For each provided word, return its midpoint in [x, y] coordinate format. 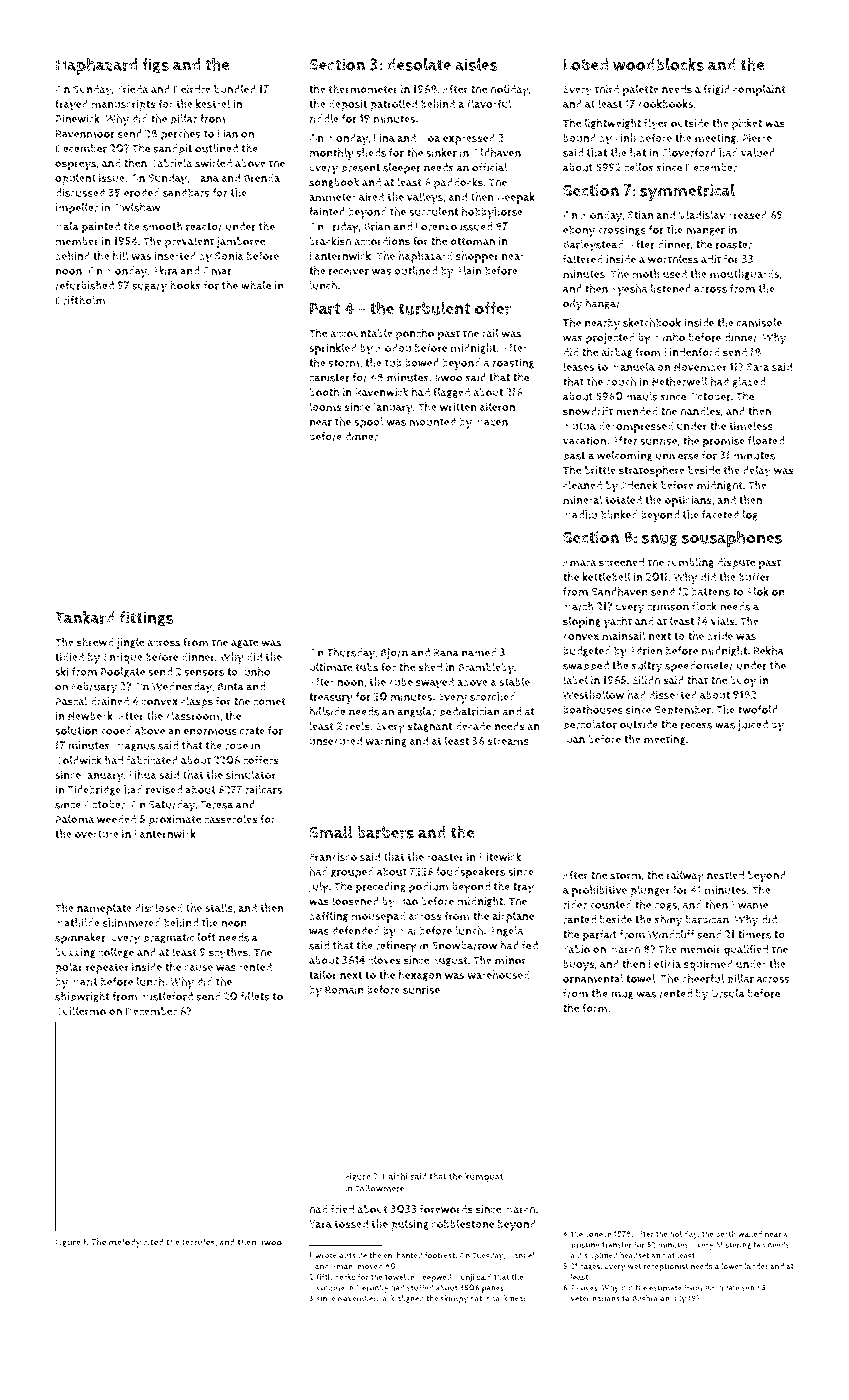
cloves [384, 960]
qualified [745, 950]
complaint [759, 90]
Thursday [351, 654]
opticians [688, 501]
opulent [75, 179]
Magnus [135, 747]
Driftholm [81, 300]
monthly [331, 154]
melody [125, 1243]
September [682, 711]
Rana [446, 652]
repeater [107, 968]
